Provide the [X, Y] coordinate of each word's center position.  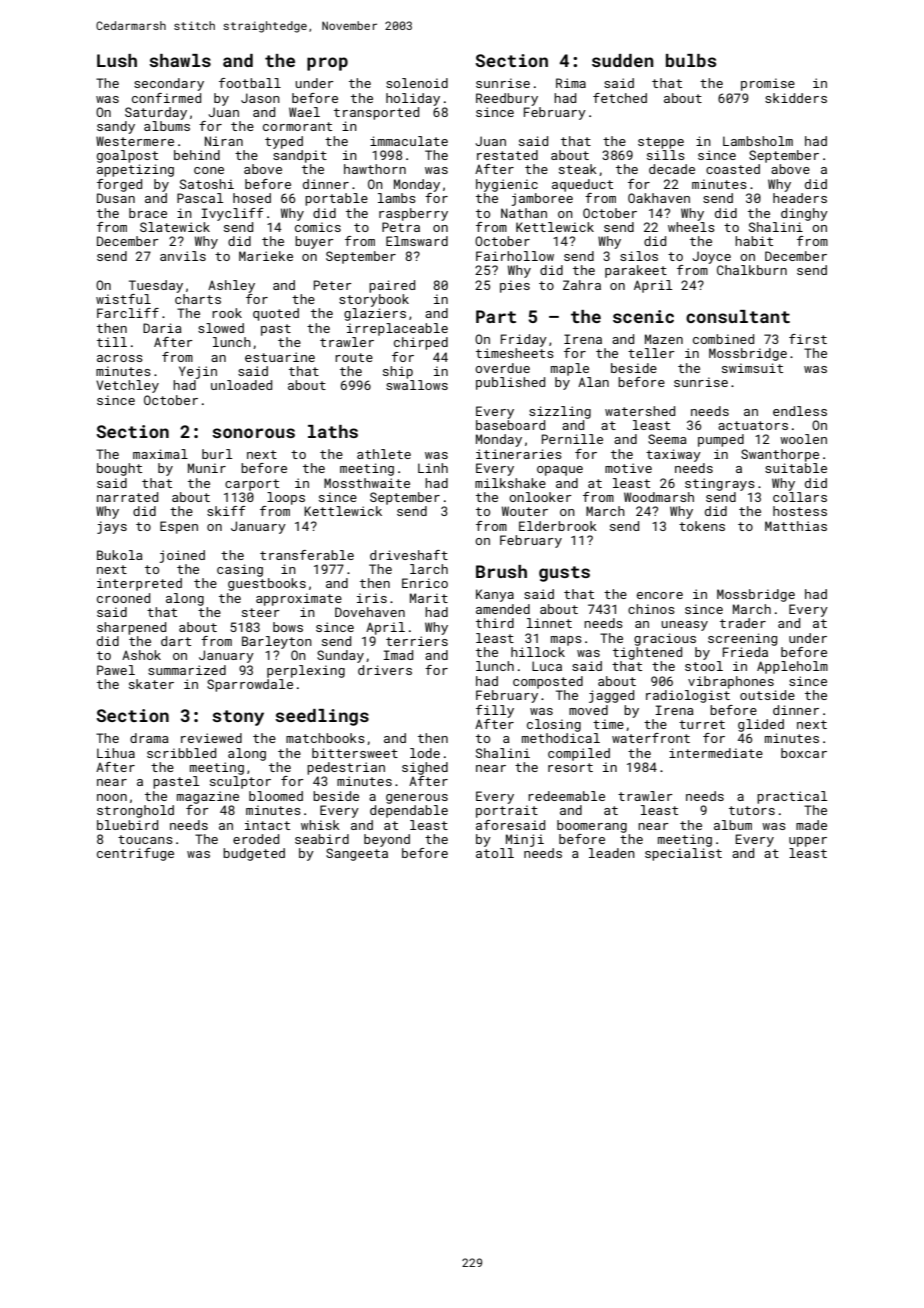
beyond [387, 840]
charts [198, 299]
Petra [401, 227]
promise [768, 84]
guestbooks [267, 584]
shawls [180, 60]
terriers [417, 641]
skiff [226, 511]
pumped [721, 440]
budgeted [254, 854]
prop [327, 64]
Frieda [745, 652]
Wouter [525, 511]
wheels [691, 227]
